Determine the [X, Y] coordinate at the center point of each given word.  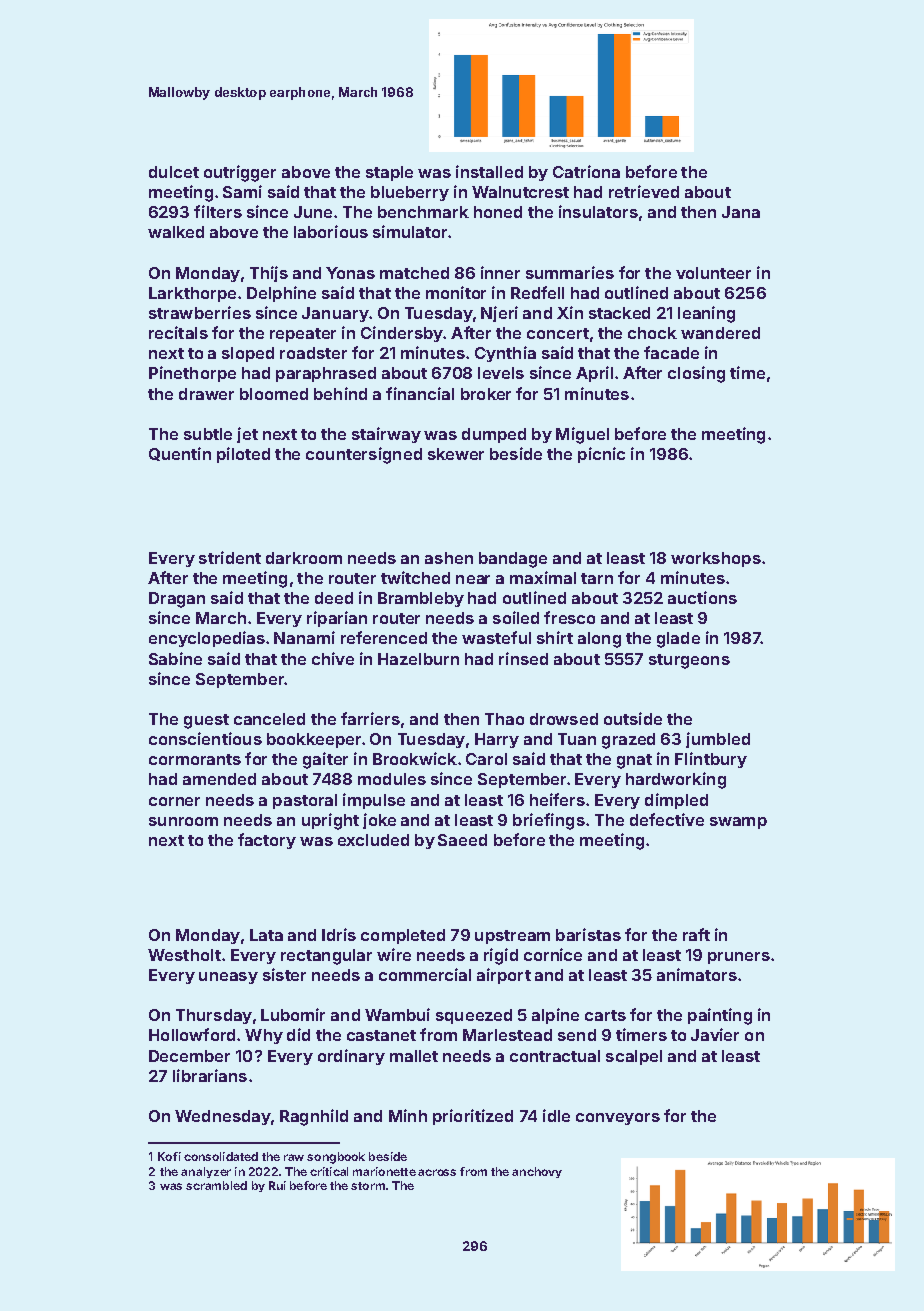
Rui [277, 1185]
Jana [741, 212]
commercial [425, 974]
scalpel [634, 1057]
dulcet [174, 172]
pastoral [305, 801]
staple [389, 173]
